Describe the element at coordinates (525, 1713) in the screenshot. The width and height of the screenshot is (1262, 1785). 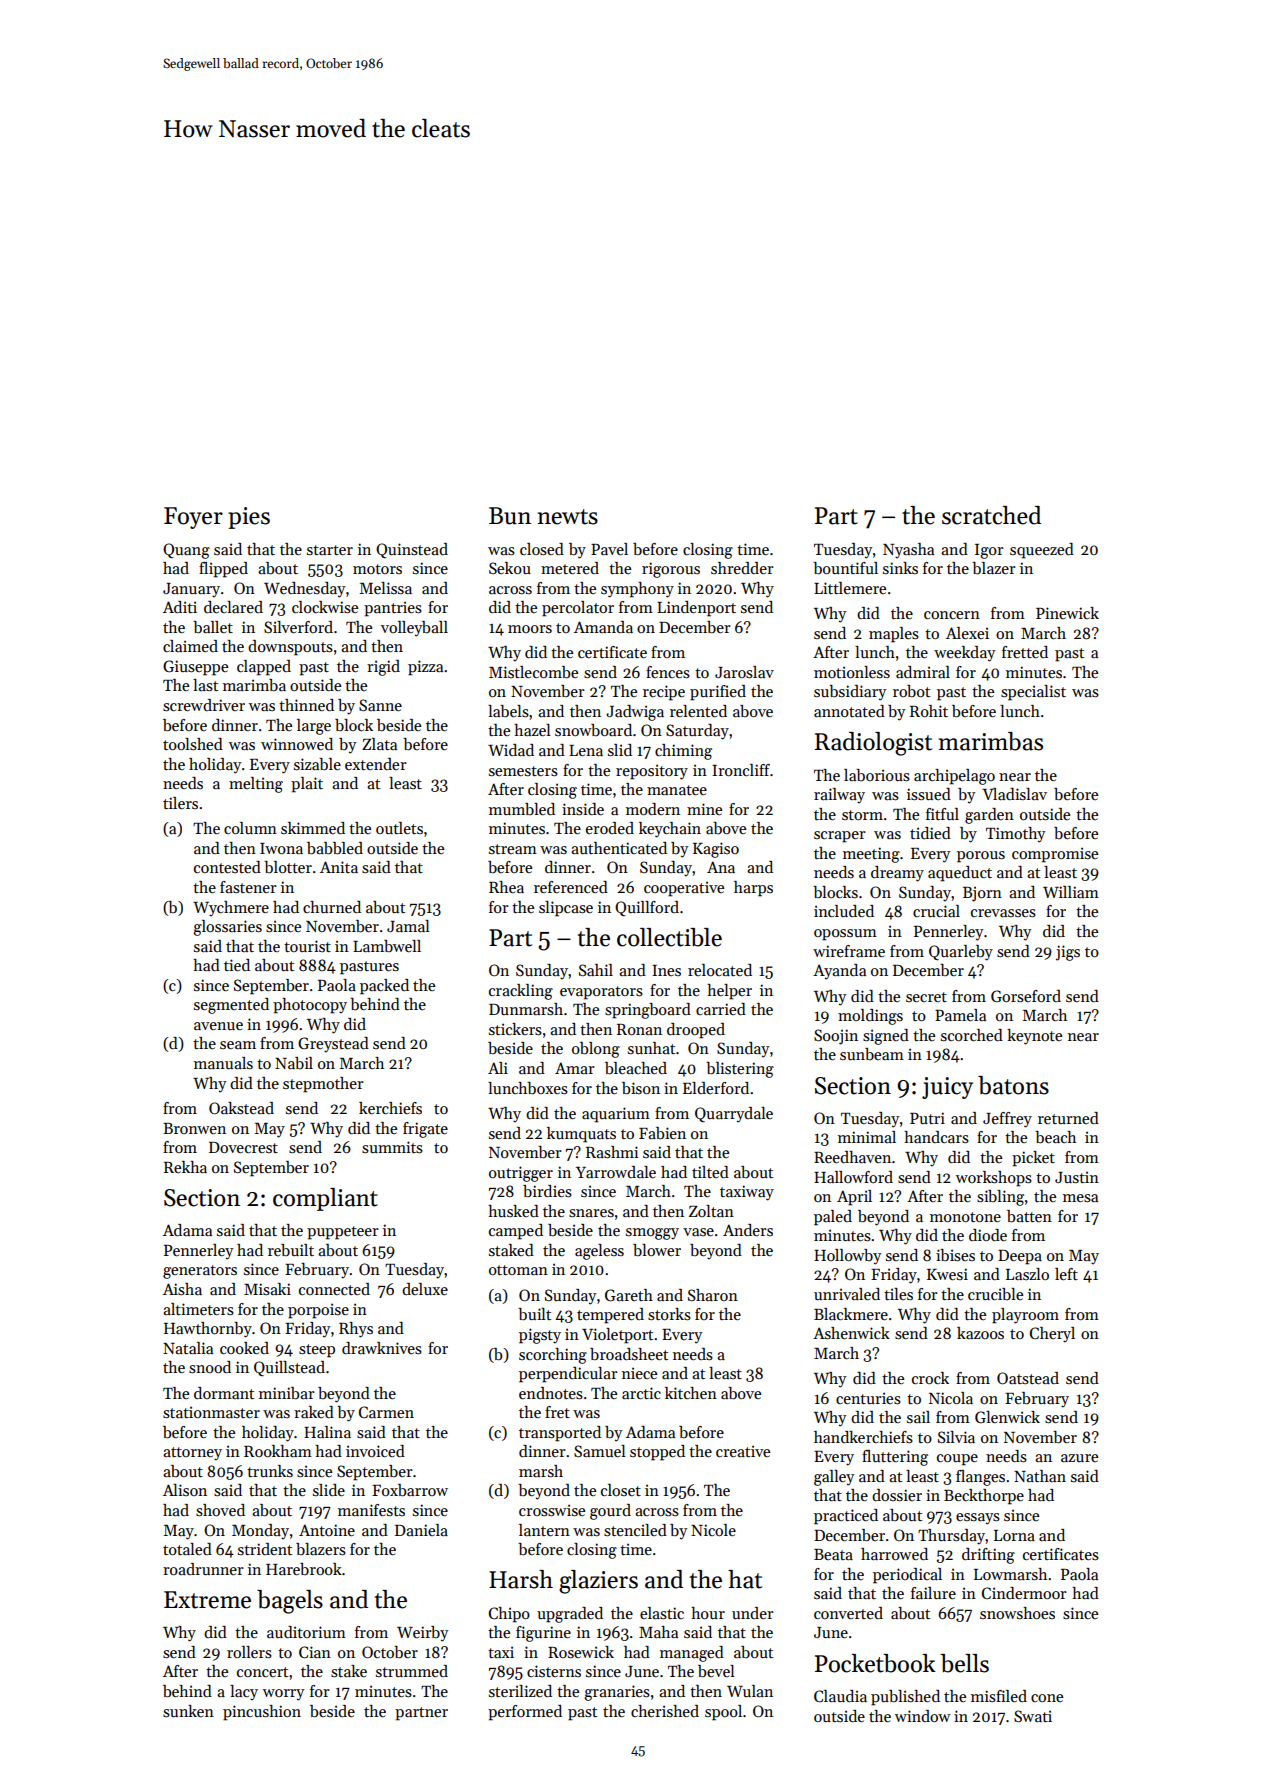
I see `performed` at that location.
